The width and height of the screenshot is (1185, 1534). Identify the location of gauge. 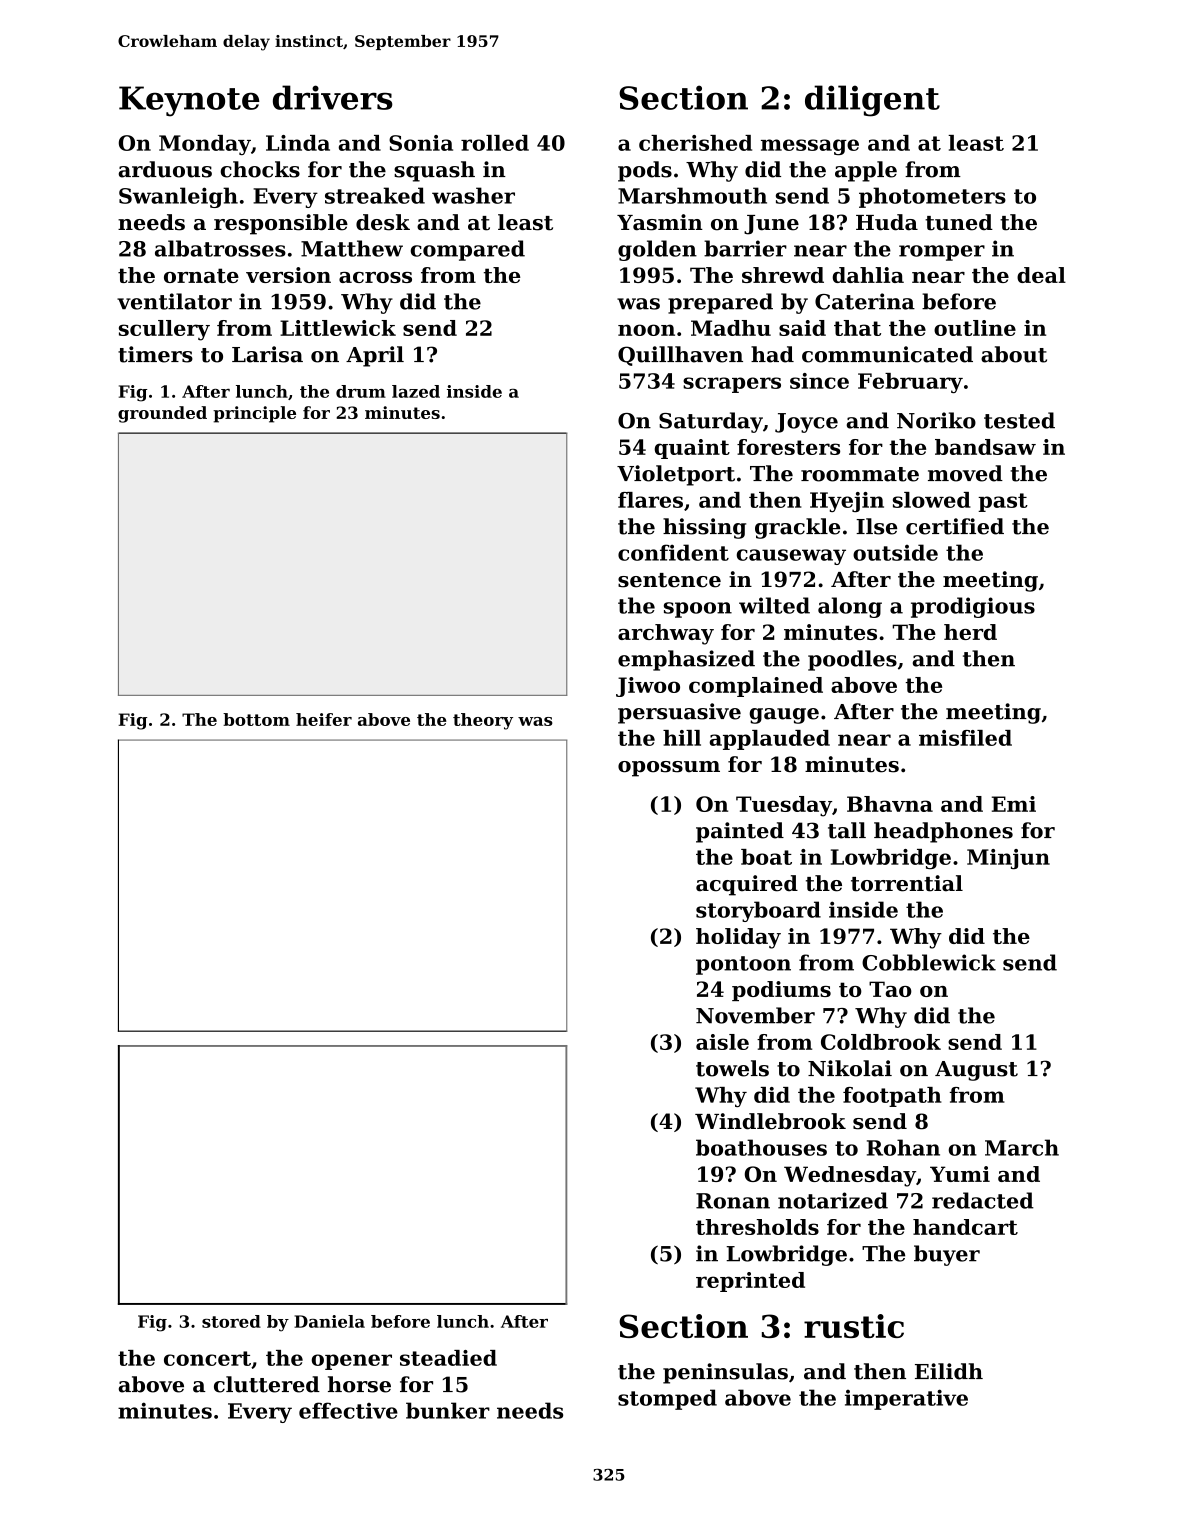
(784, 716).
